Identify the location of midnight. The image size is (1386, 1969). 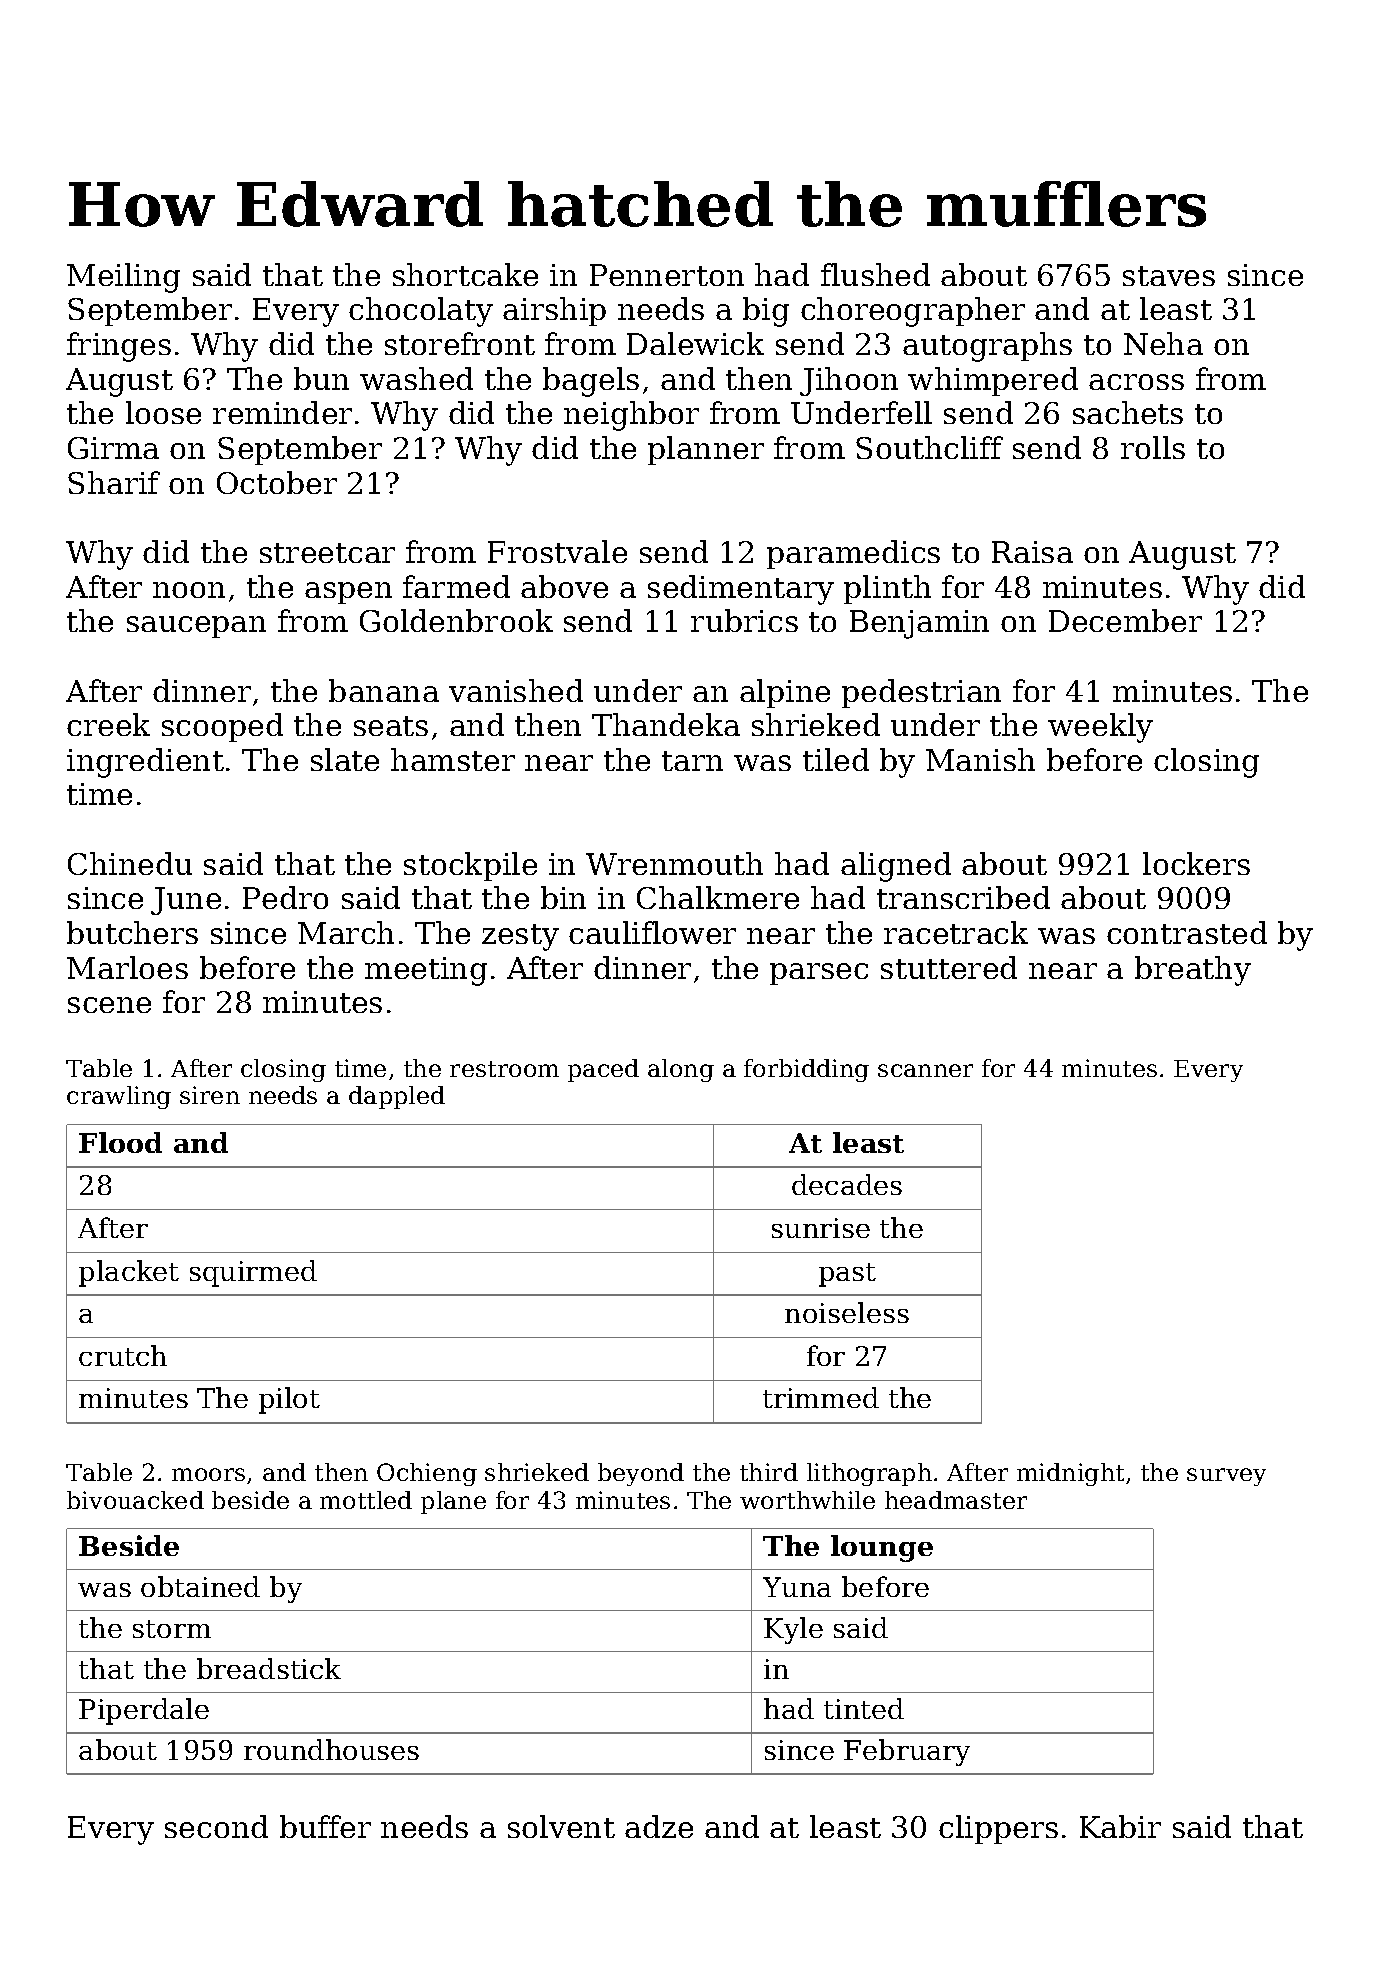
(1070, 1474).
